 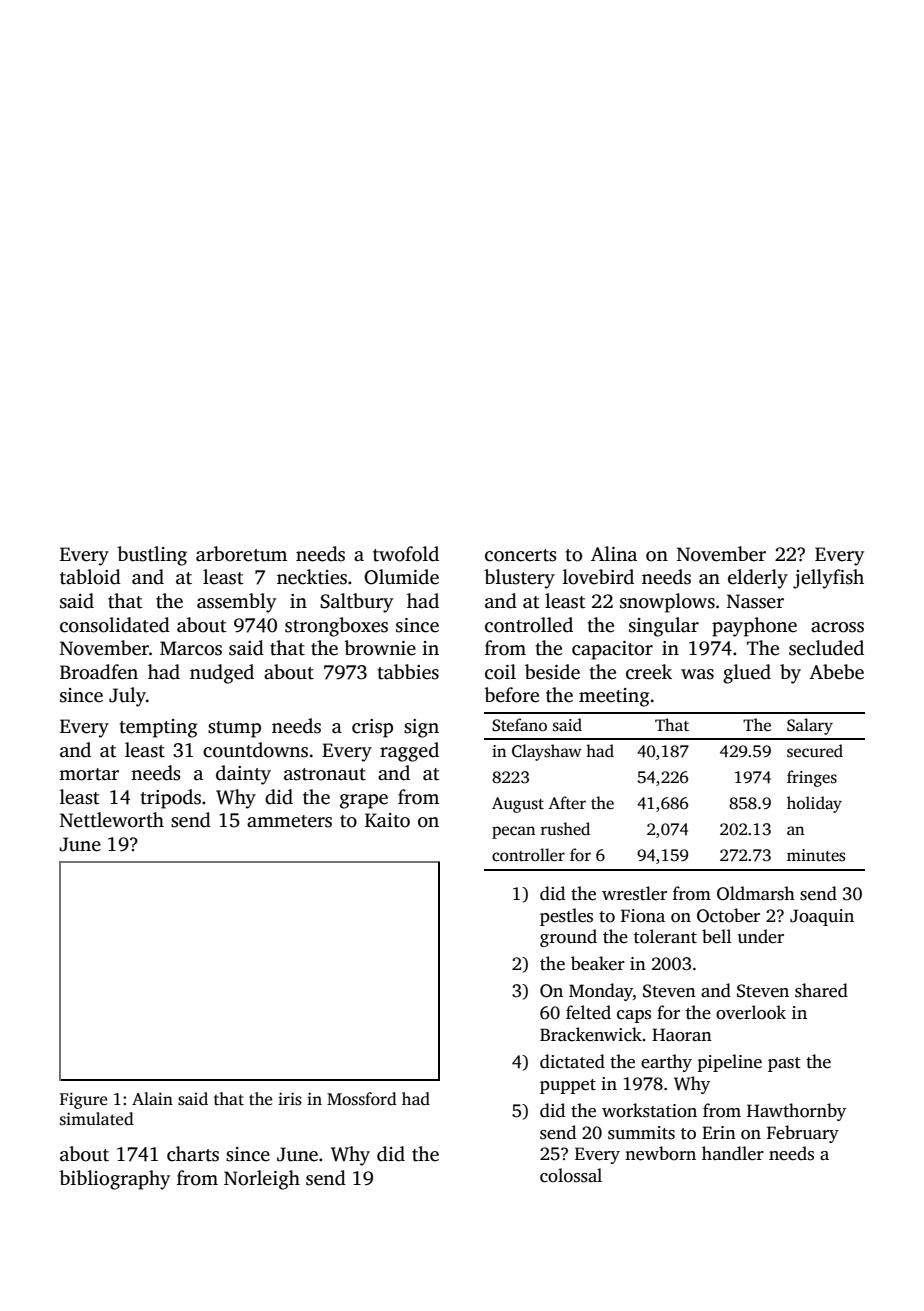 I want to click on shared, so click(x=821, y=990).
